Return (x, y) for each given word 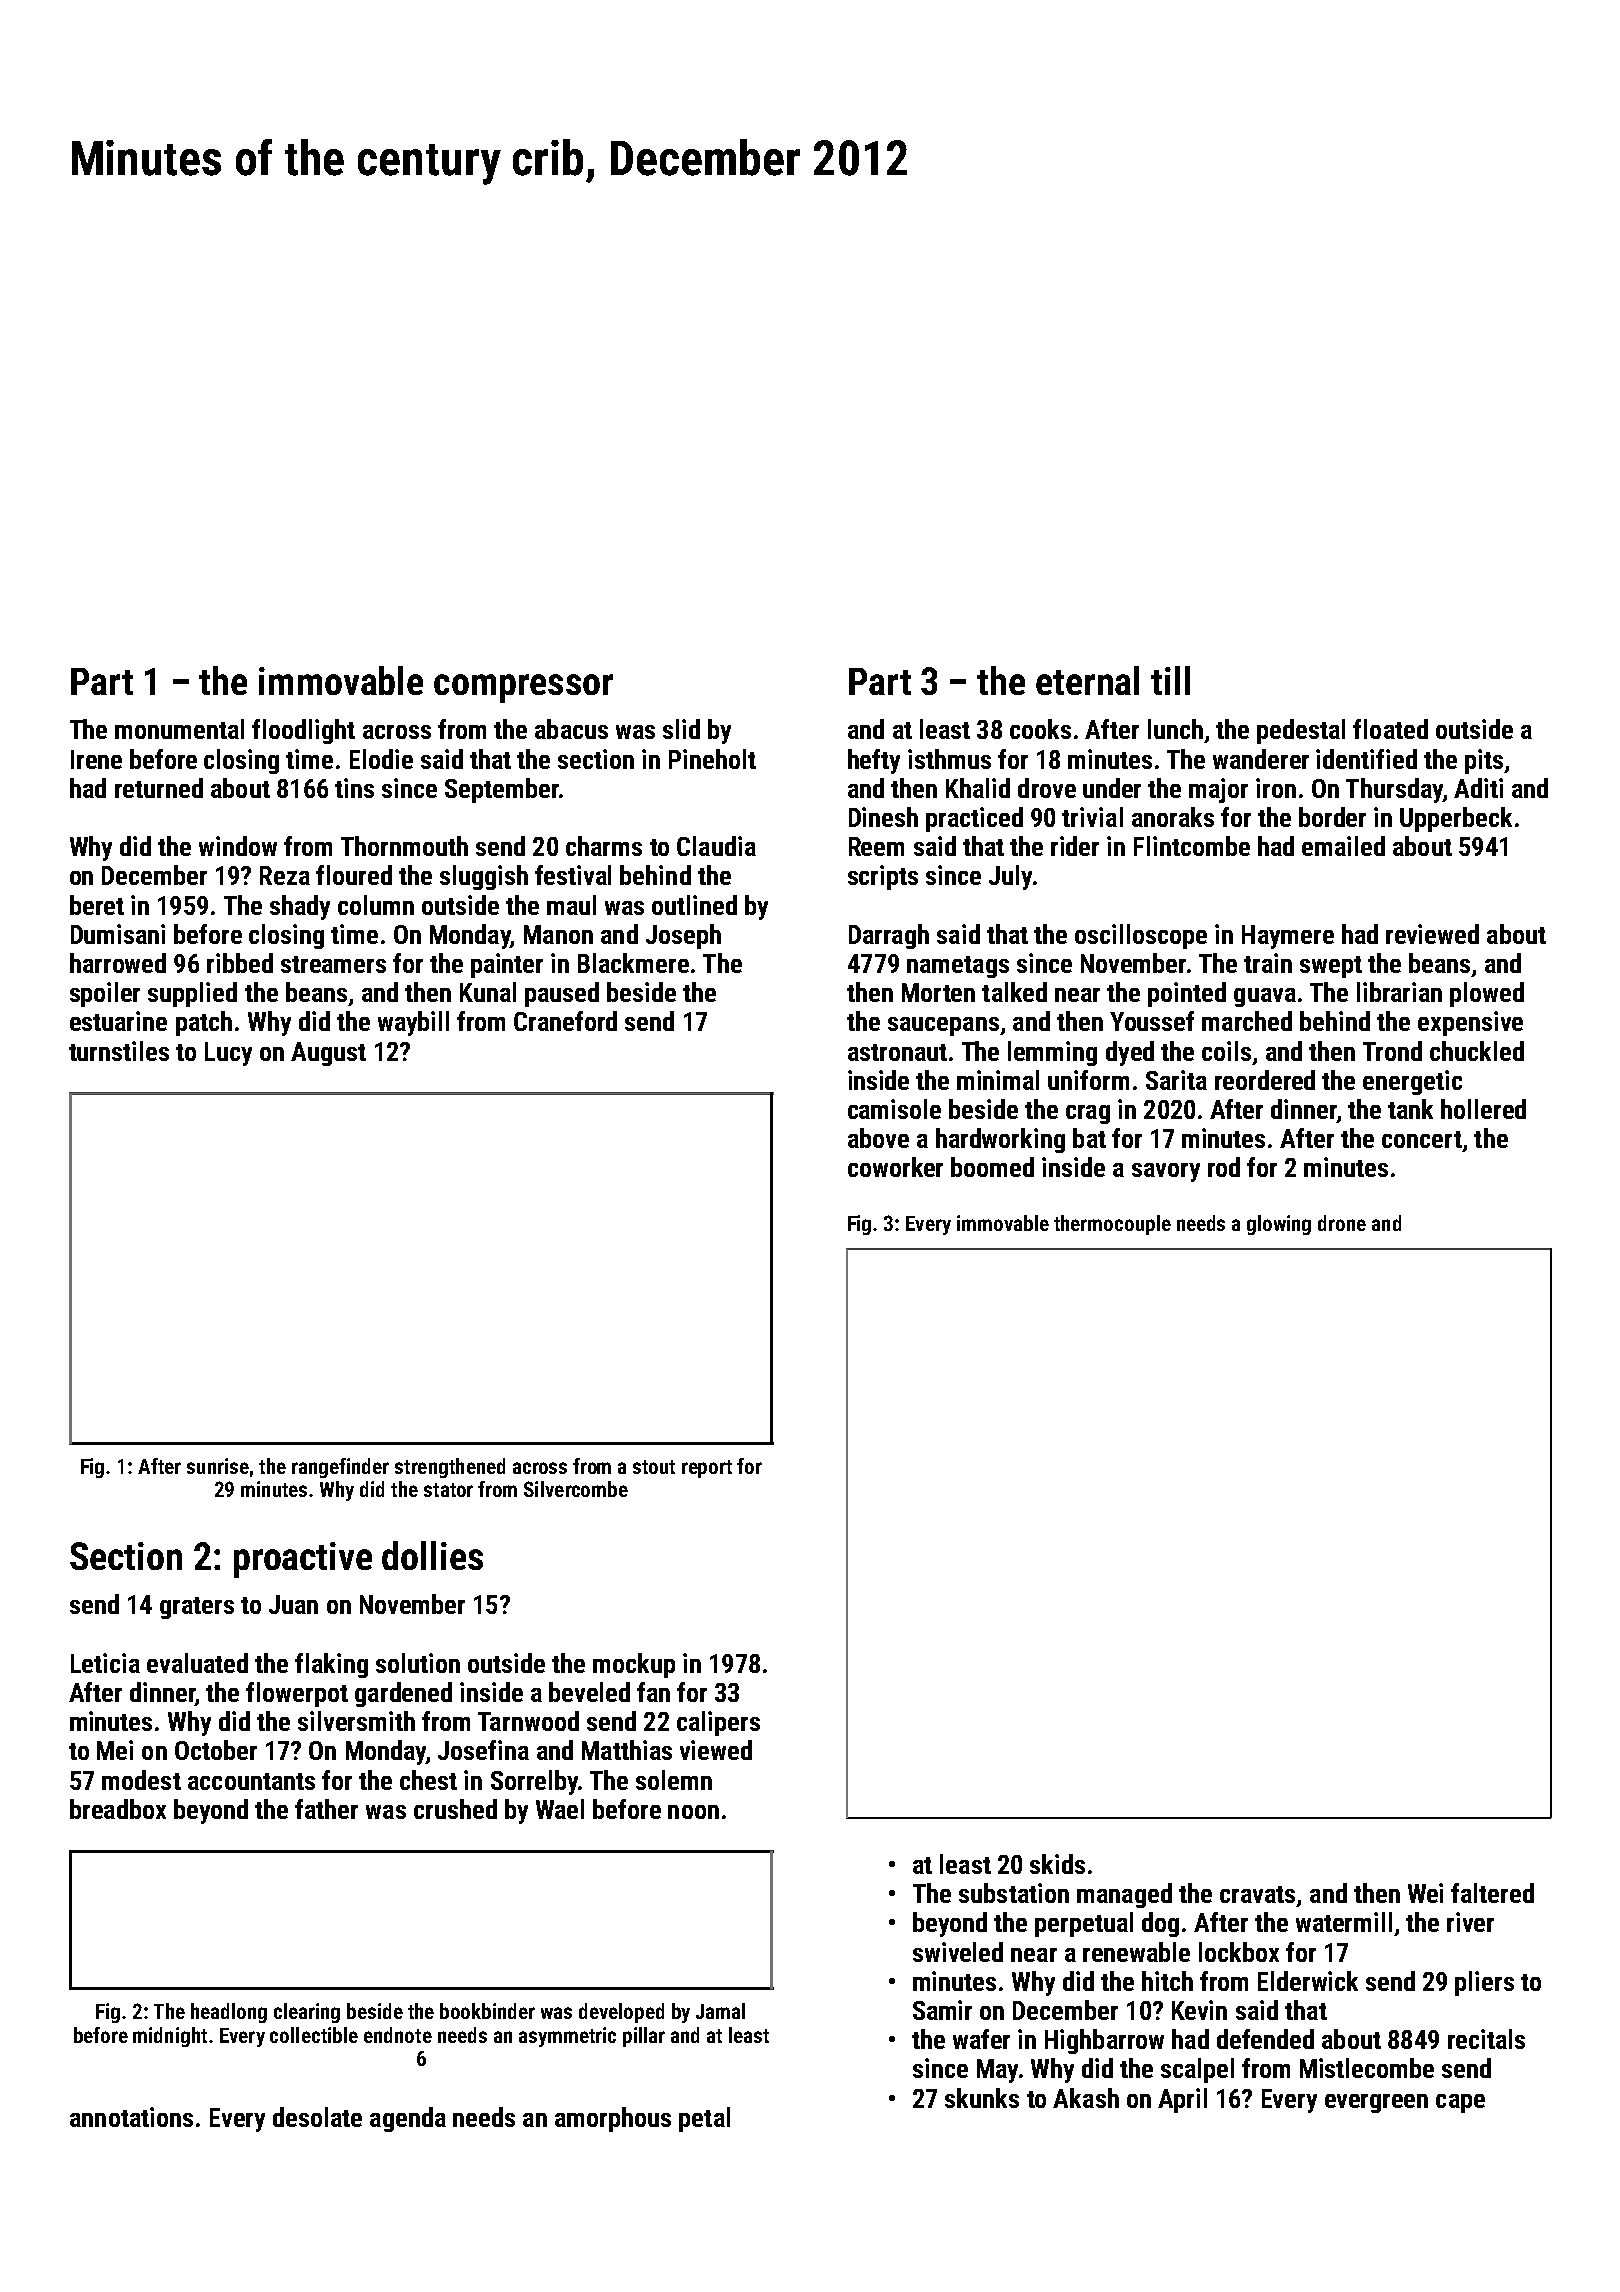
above (878, 1138)
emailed (1343, 846)
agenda (408, 2119)
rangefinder (340, 1468)
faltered (1492, 1893)
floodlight (303, 731)
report (707, 1469)
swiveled (958, 1952)
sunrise (218, 1466)
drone (1342, 1223)
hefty (874, 761)
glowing (1279, 1225)
